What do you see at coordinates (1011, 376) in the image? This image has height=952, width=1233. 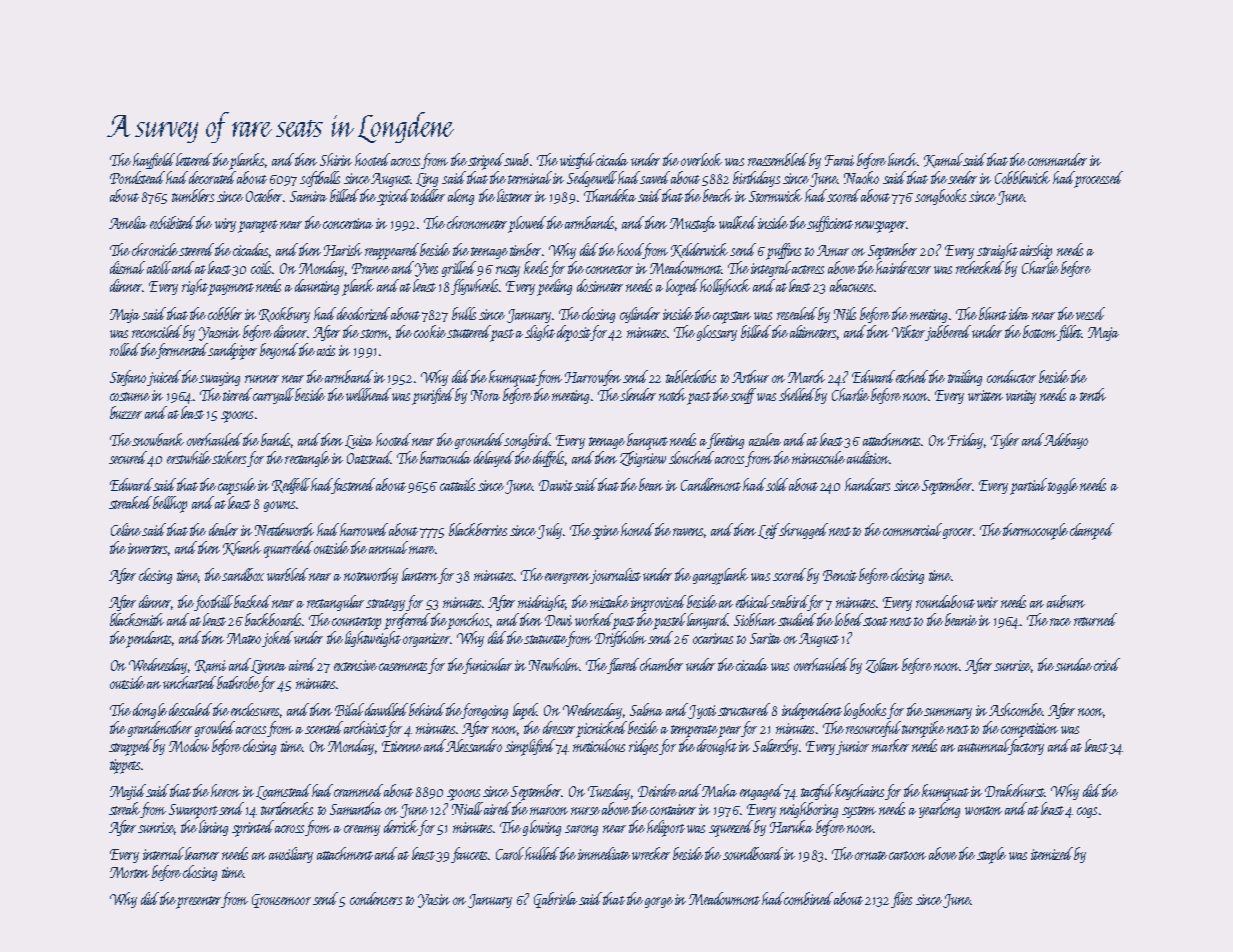 I see `conductor` at bounding box center [1011, 376].
